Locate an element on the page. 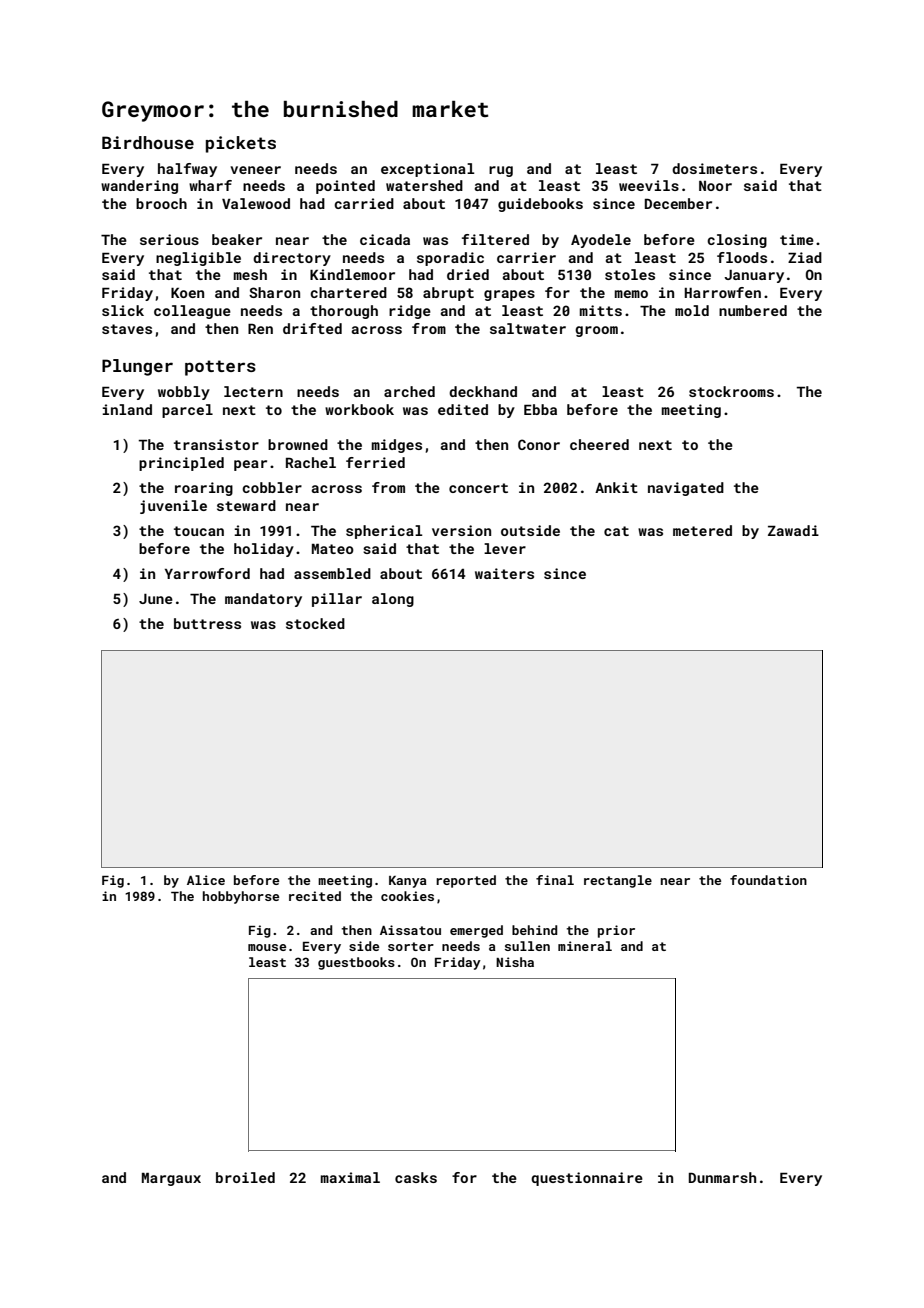 This image has width=924, height=1308. guestbooks is located at coordinates (356, 963).
